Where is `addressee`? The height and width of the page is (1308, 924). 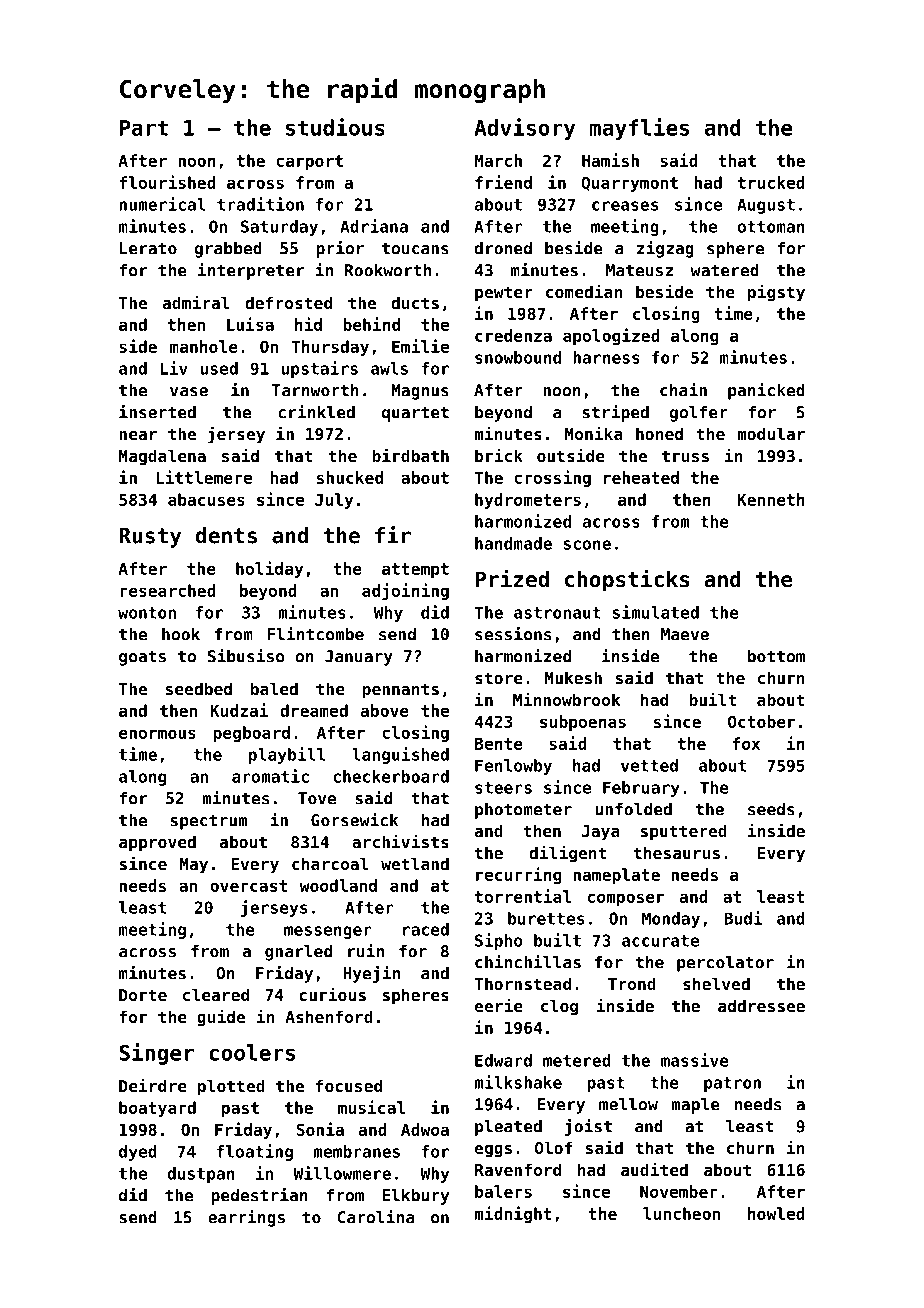 addressee is located at coordinates (761, 1005).
